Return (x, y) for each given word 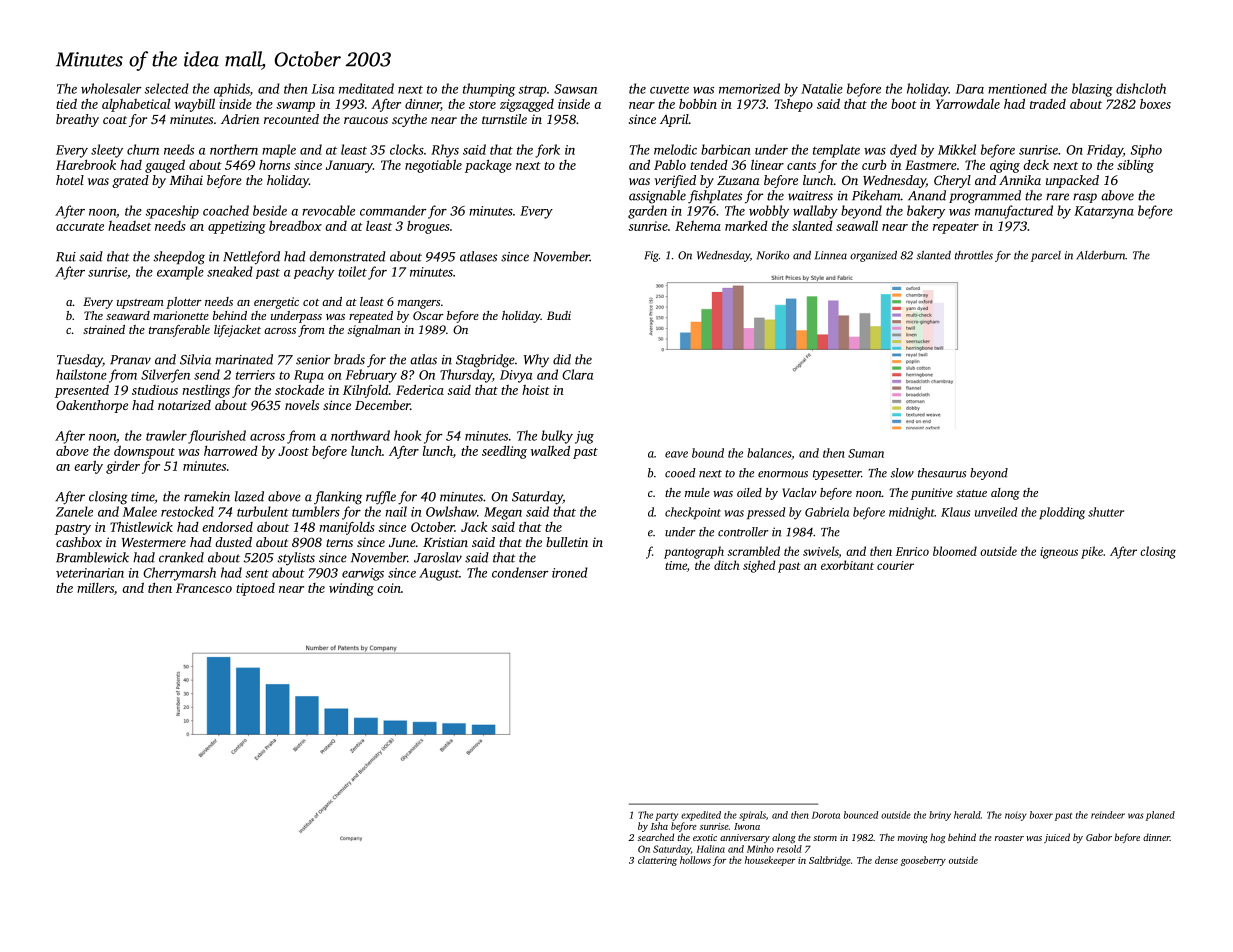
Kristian (445, 542)
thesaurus (942, 473)
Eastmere (931, 165)
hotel (70, 180)
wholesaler (111, 88)
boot (904, 104)
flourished (217, 437)
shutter (1106, 512)
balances (769, 453)
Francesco (204, 588)
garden (647, 212)
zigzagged (527, 105)
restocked (187, 511)
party (666, 817)
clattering (657, 861)
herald (967, 815)
